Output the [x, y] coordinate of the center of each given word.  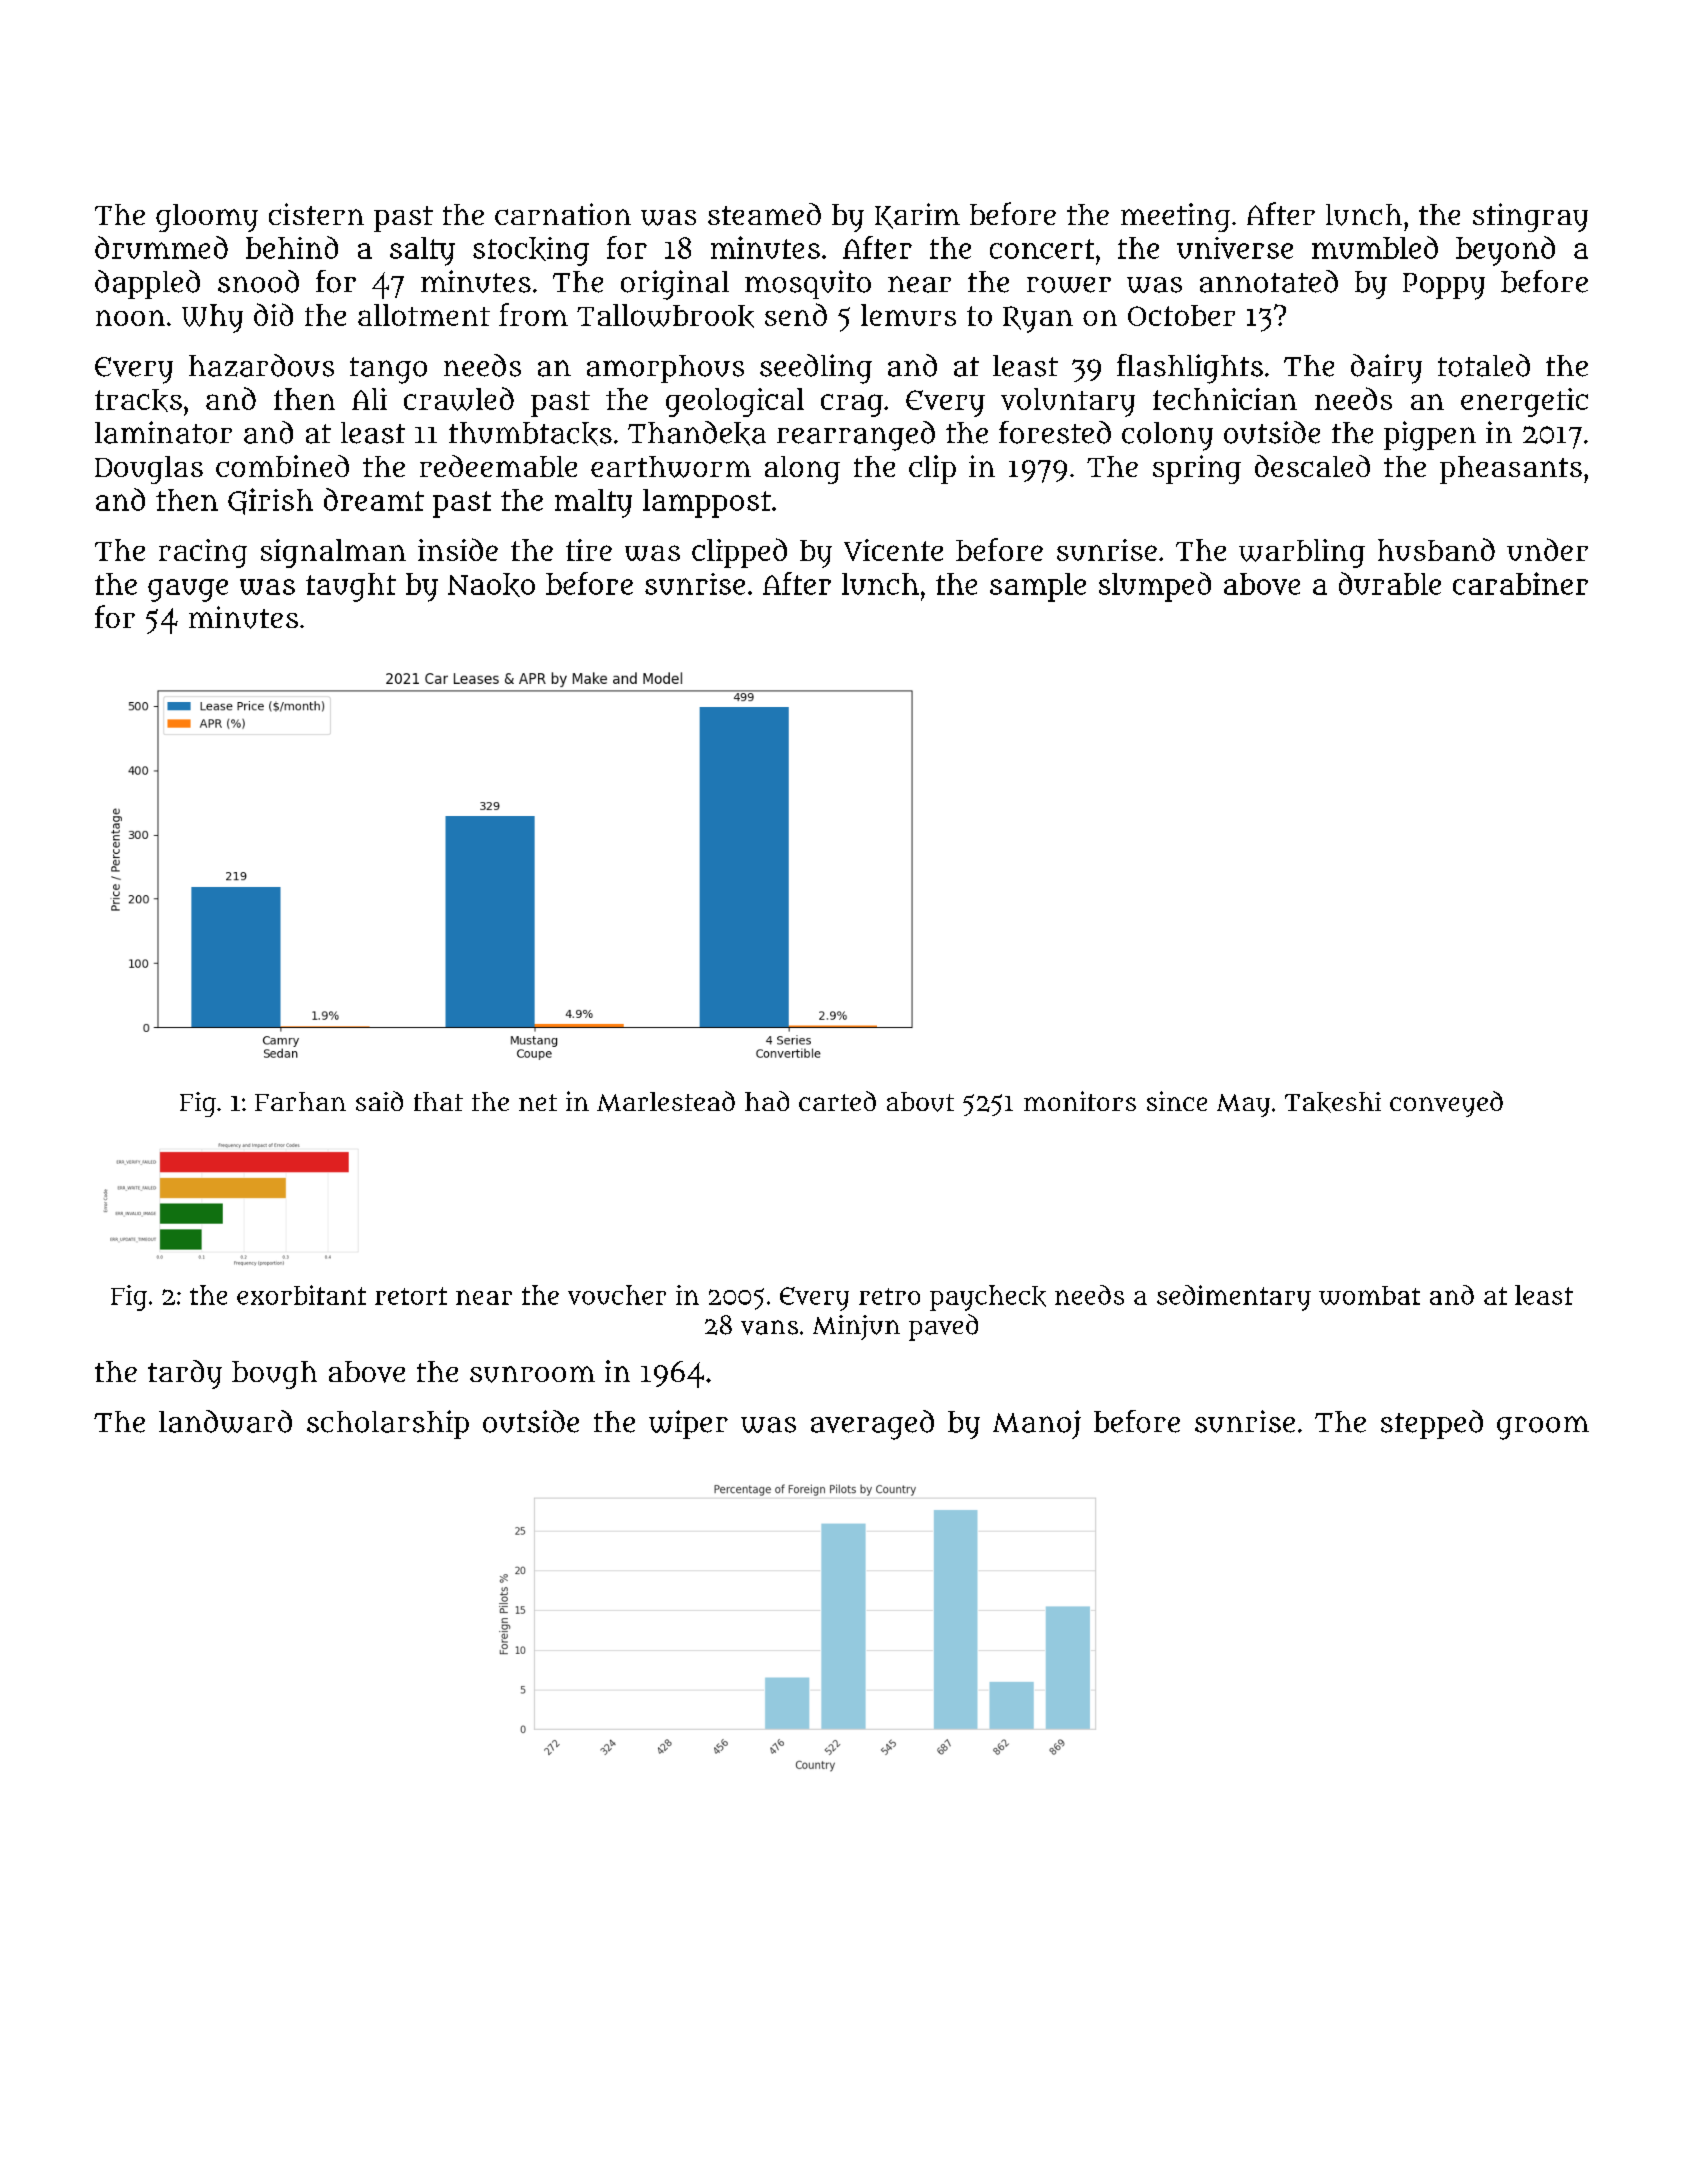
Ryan [1038, 319]
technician [1225, 399]
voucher [617, 1295]
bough [274, 1375]
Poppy [1444, 286]
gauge [188, 590]
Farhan [300, 1101]
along [802, 470]
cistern [316, 214]
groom [1543, 1428]
